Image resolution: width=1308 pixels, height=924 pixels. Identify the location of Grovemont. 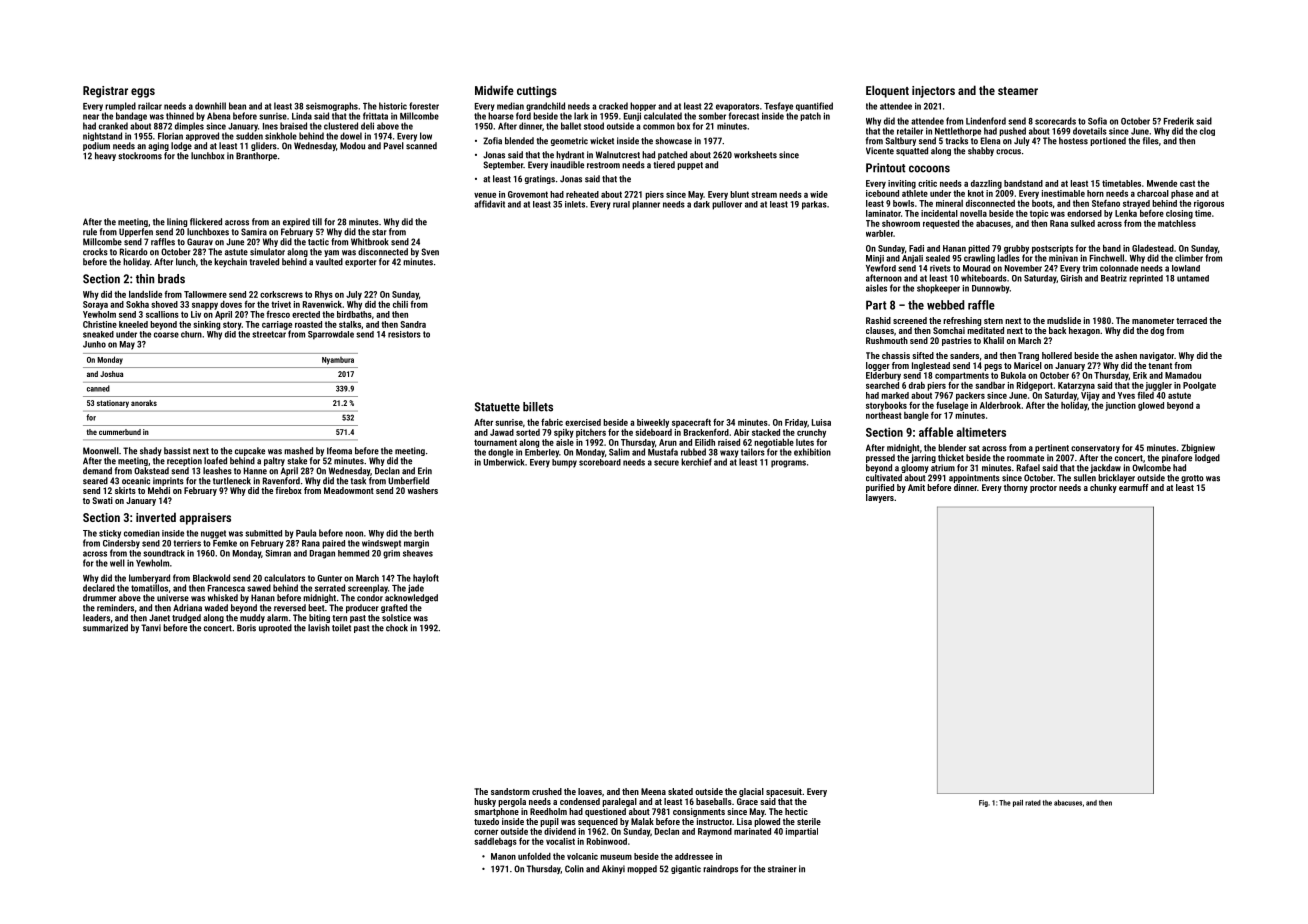
(528, 194).
